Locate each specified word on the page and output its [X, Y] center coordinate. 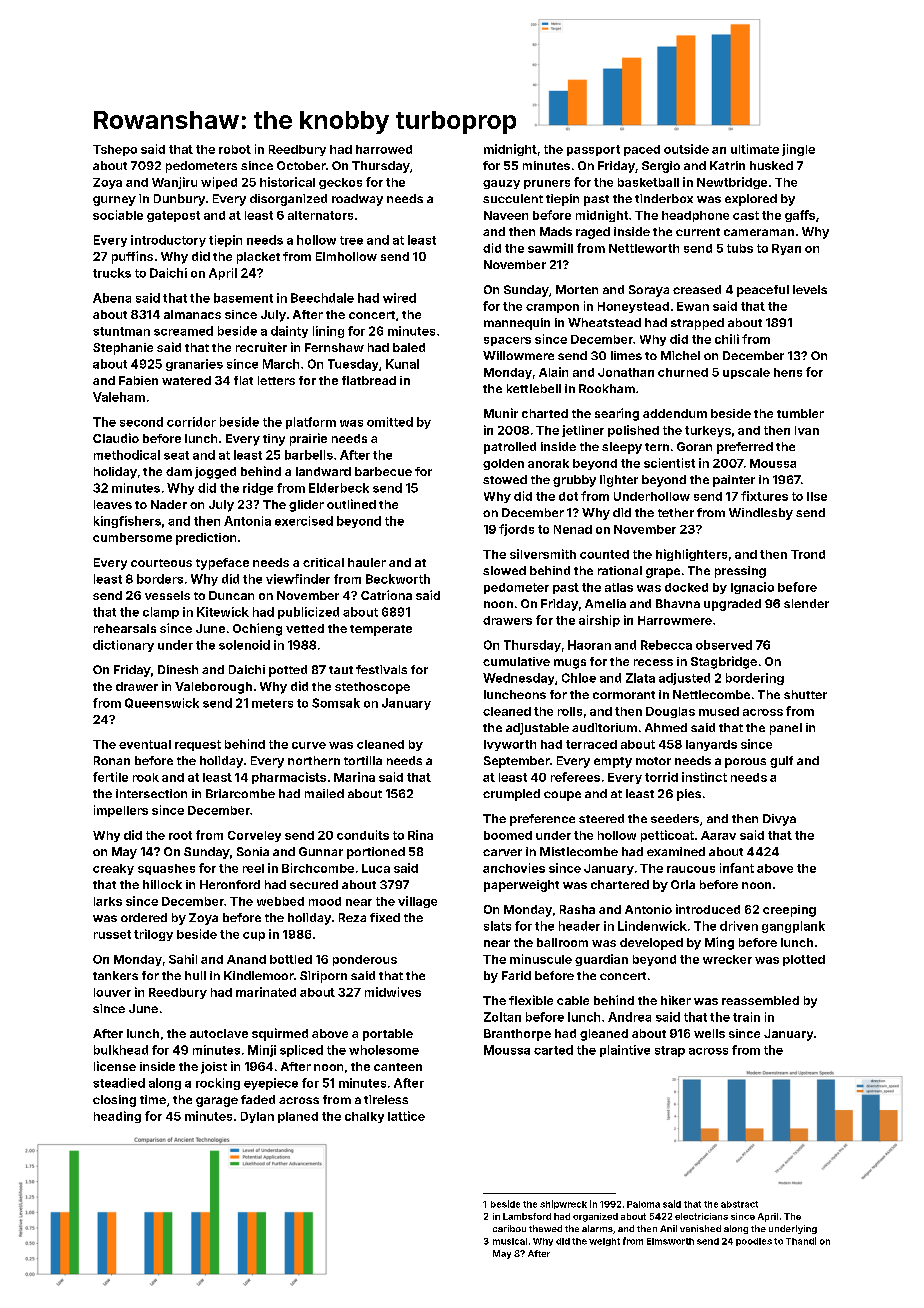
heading [117, 1117]
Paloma [643, 1204]
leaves [113, 504]
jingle [798, 150]
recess [653, 662]
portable [388, 1035]
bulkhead [121, 1050]
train [746, 1017]
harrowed [384, 149]
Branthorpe [517, 1035]
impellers [121, 811]
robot [235, 149]
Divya [779, 820]
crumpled [511, 795]
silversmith [543, 554]
